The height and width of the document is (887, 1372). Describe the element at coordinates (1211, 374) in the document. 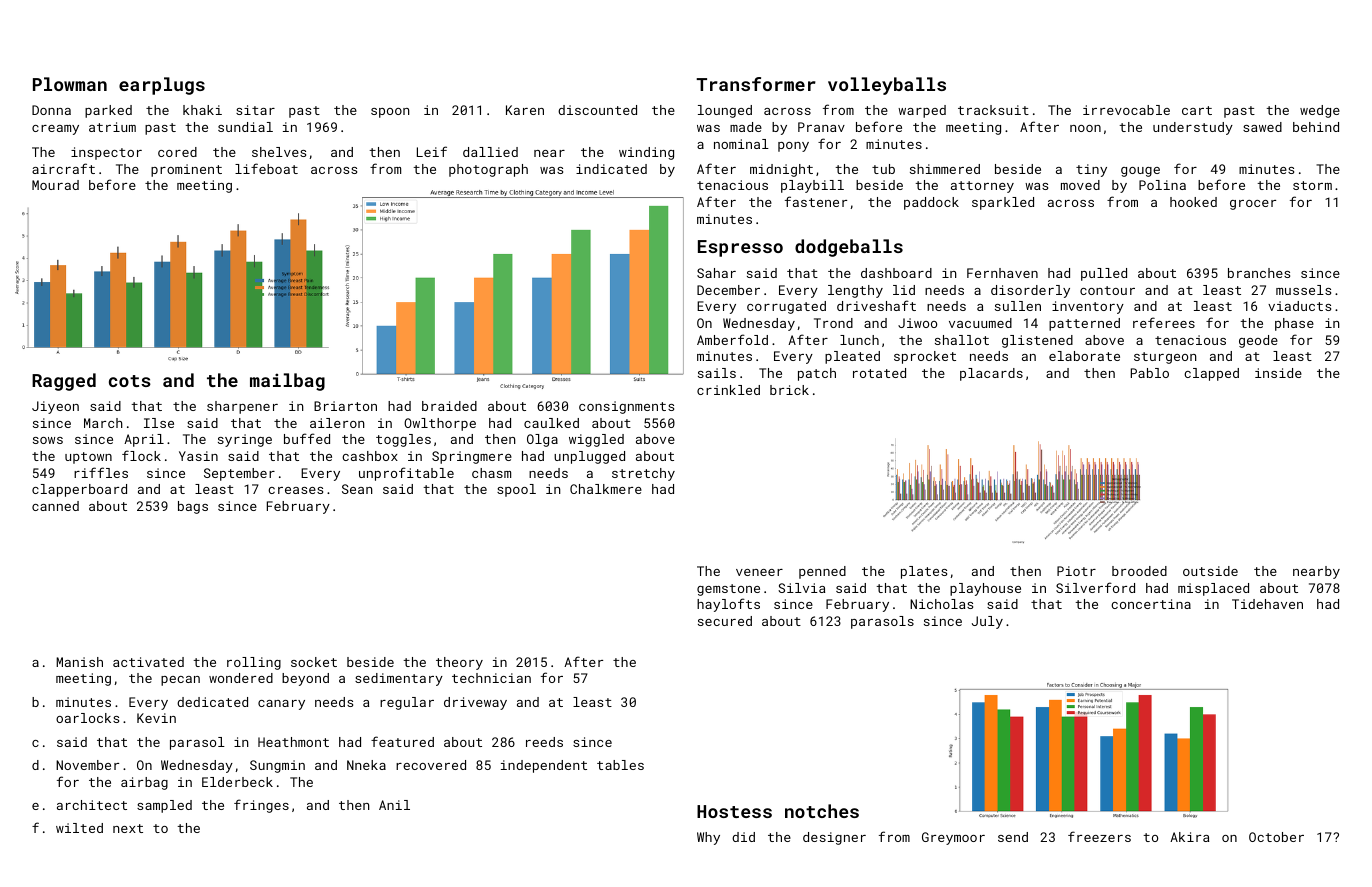

I see `clapped` at that location.
